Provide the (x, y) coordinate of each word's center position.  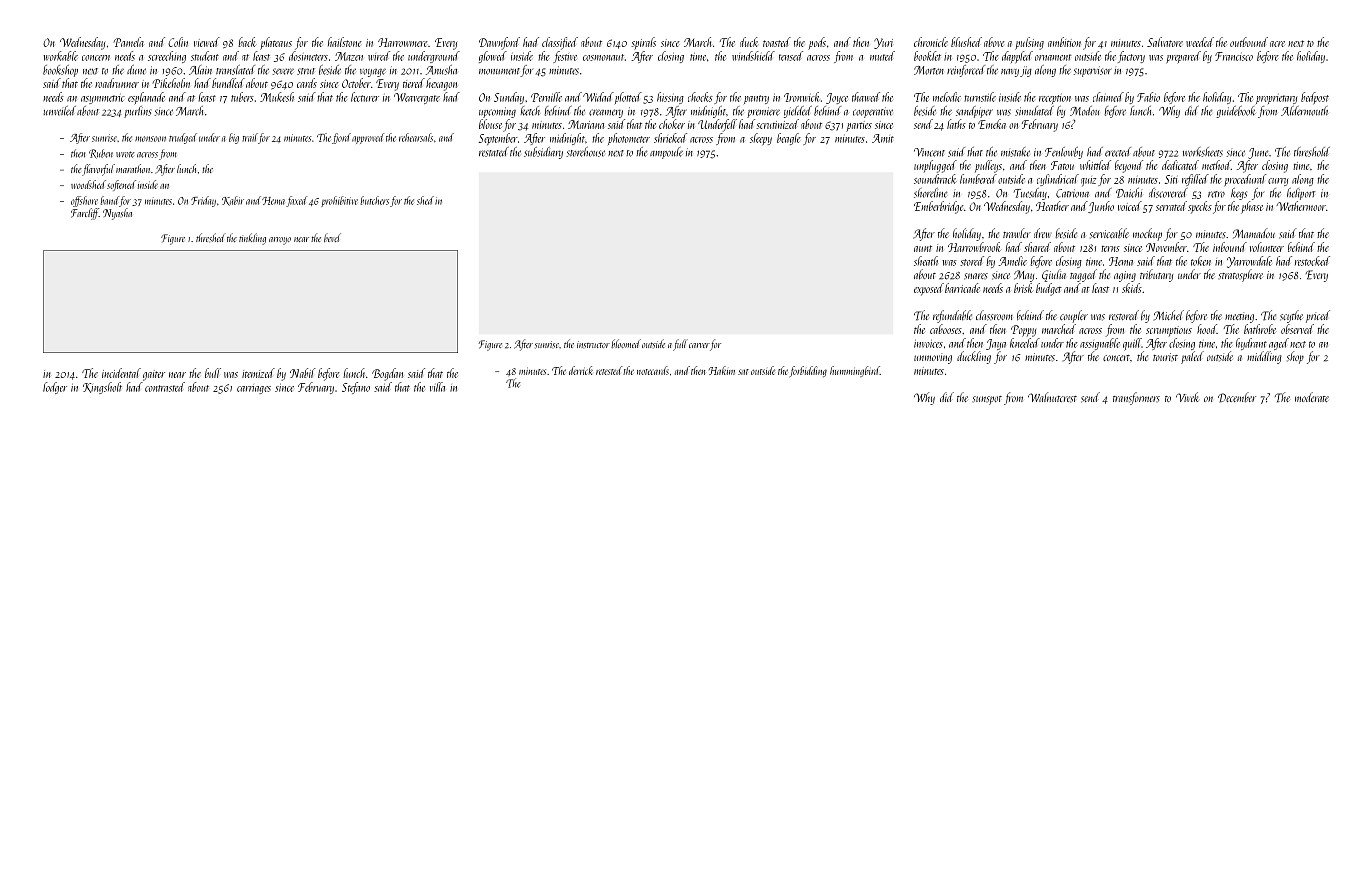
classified (560, 43)
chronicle (931, 42)
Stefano (356, 388)
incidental (121, 373)
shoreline (930, 193)
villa (437, 387)
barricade (962, 288)
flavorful (98, 170)
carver (699, 345)
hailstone (345, 42)
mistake (1015, 152)
